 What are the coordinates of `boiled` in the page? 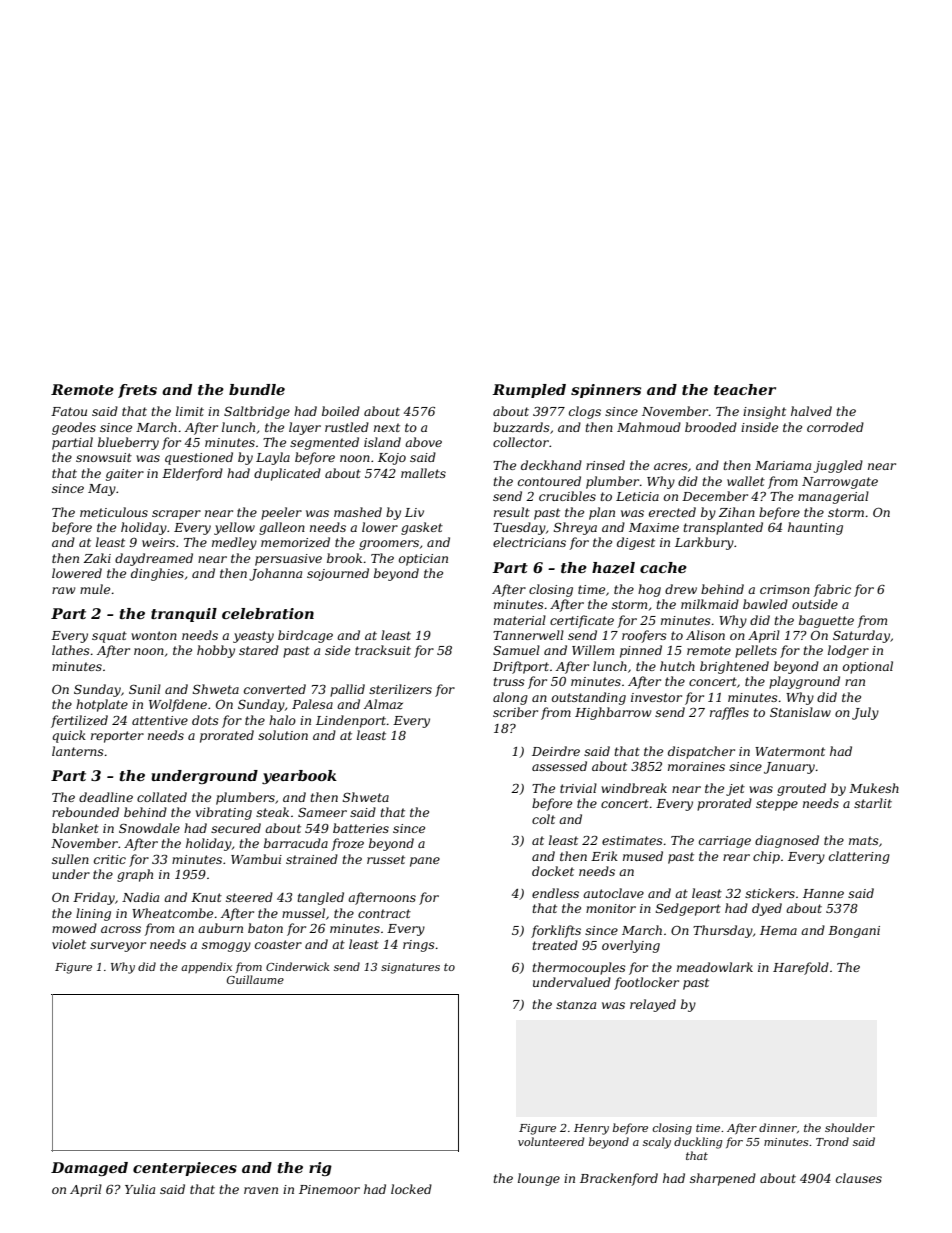 It's located at (341, 411).
